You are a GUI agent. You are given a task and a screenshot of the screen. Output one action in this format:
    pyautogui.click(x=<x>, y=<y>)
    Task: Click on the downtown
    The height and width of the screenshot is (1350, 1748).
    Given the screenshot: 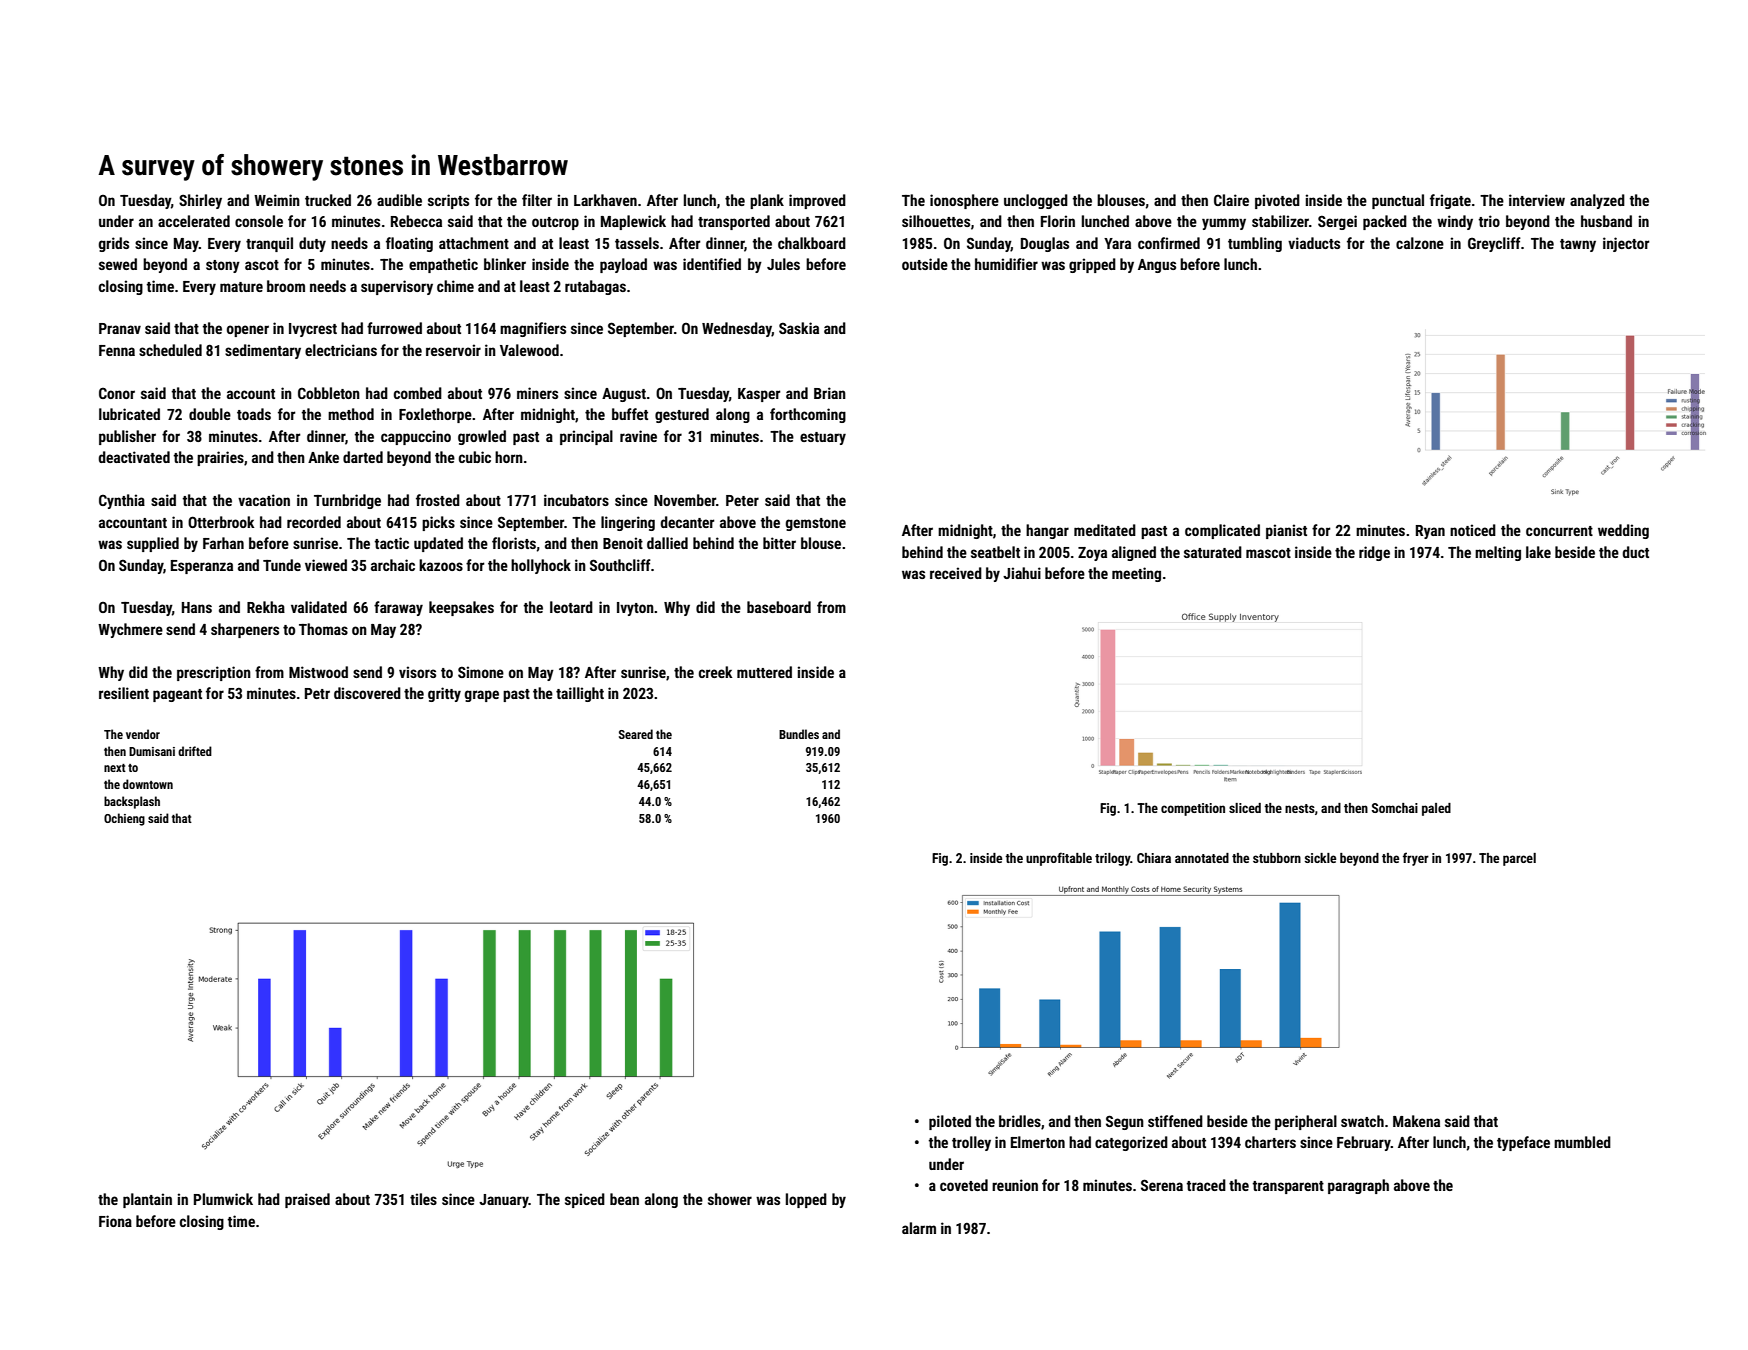 What is the action you would take?
    pyautogui.click(x=148, y=784)
